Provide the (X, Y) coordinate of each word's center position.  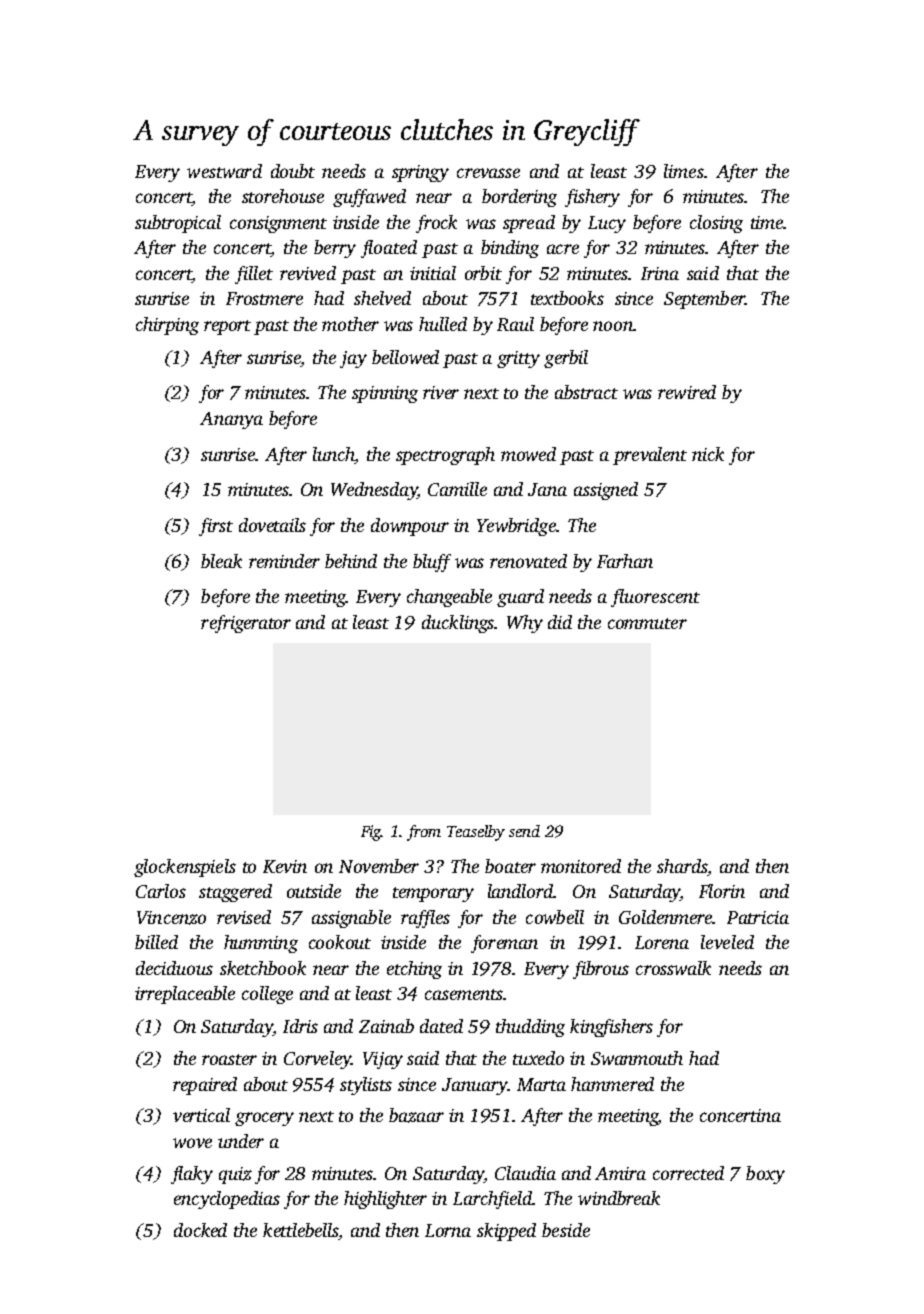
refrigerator (246, 624)
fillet (254, 275)
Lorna (448, 1230)
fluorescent (655, 598)
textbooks (567, 298)
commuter (647, 623)
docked (200, 1230)
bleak (221, 561)
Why (525, 624)
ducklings (458, 624)
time (767, 222)
